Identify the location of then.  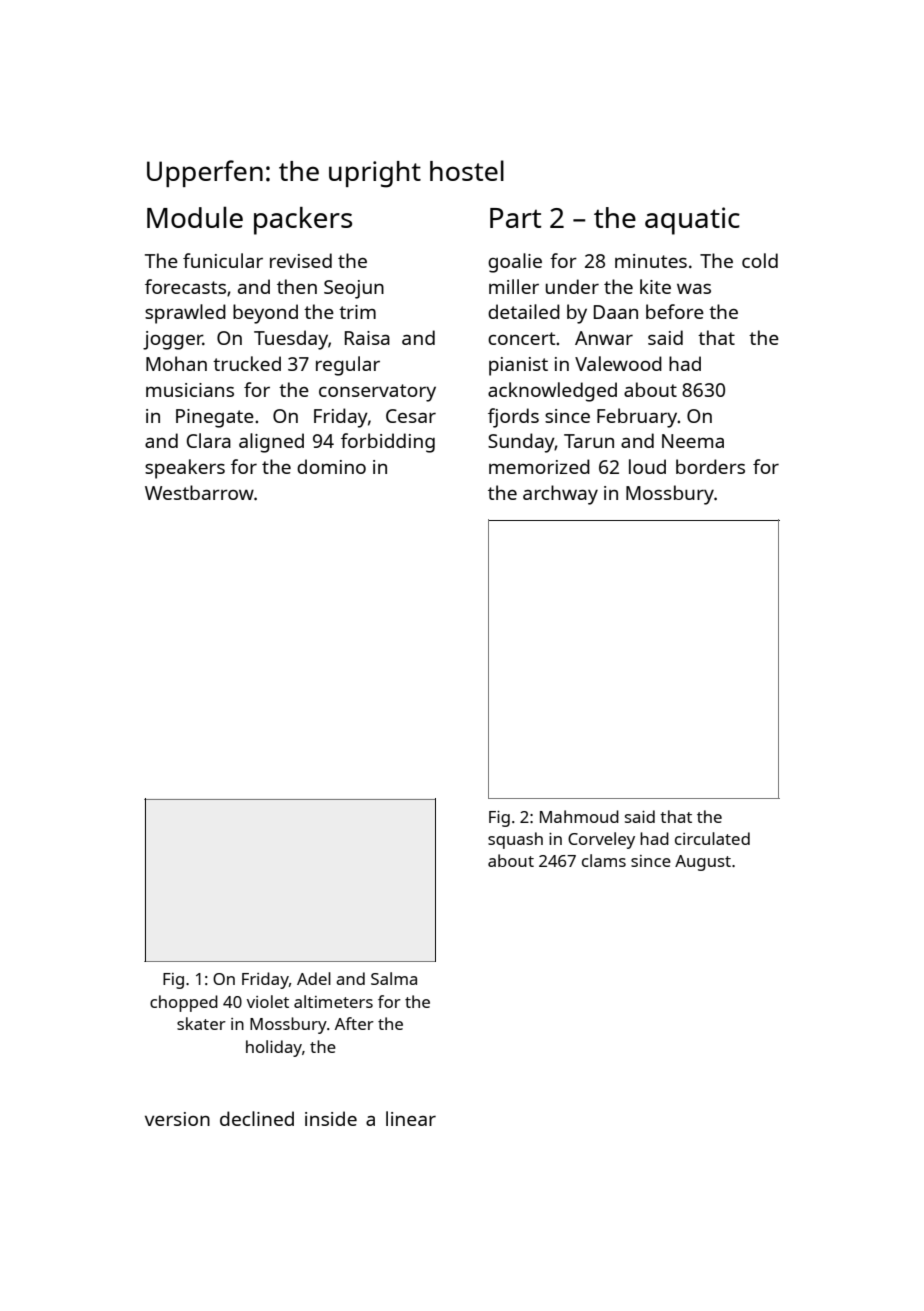
(297, 286).
